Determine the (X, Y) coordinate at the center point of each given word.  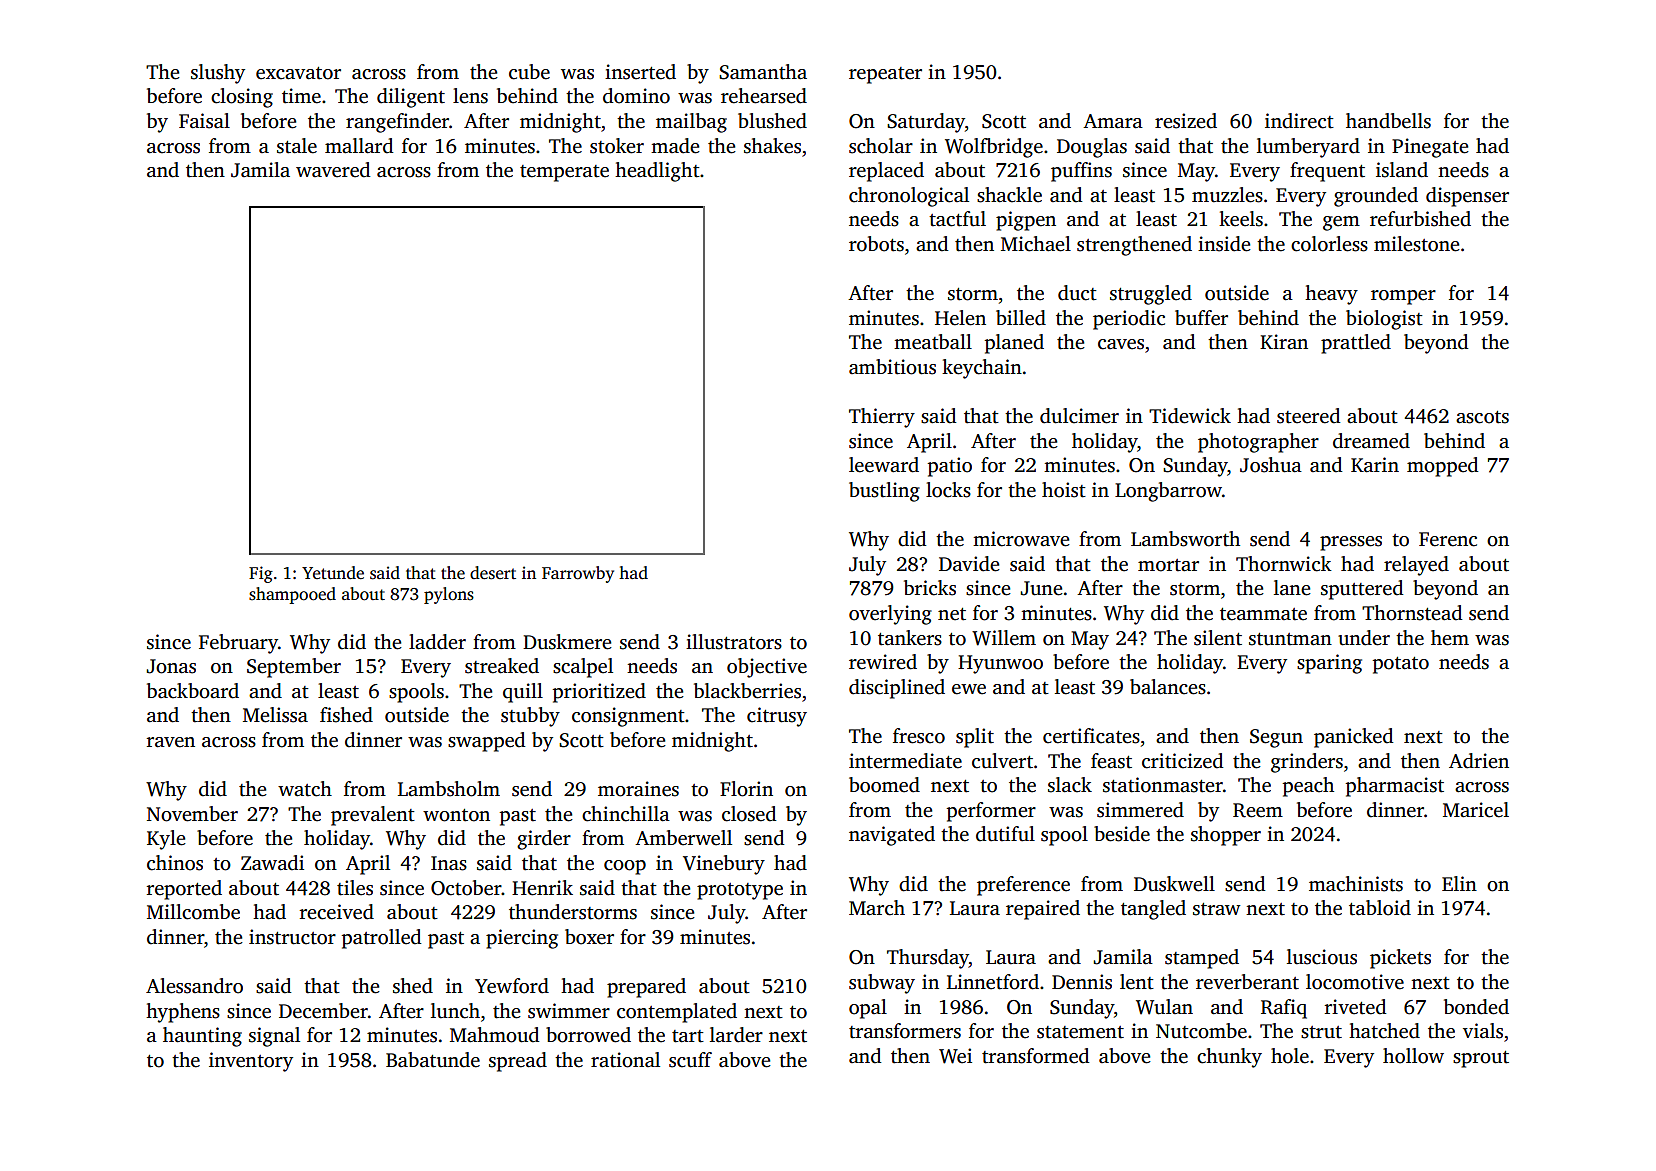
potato (1401, 665)
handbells (1388, 121)
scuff (690, 1060)
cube (529, 72)
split (975, 738)
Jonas (171, 666)
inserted (640, 72)
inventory (251, 1062)
